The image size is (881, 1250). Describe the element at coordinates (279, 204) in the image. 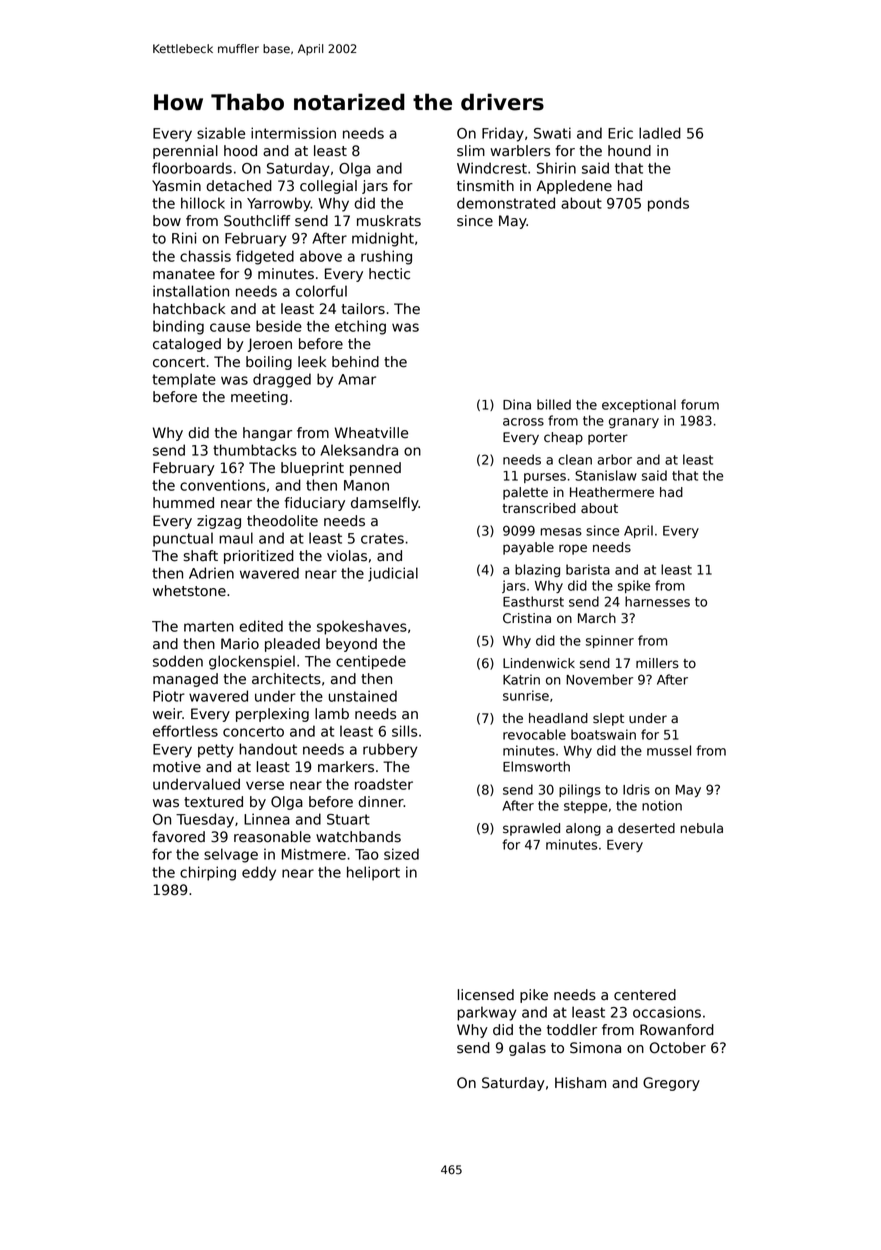

I see `Yarrowby` at that location.
